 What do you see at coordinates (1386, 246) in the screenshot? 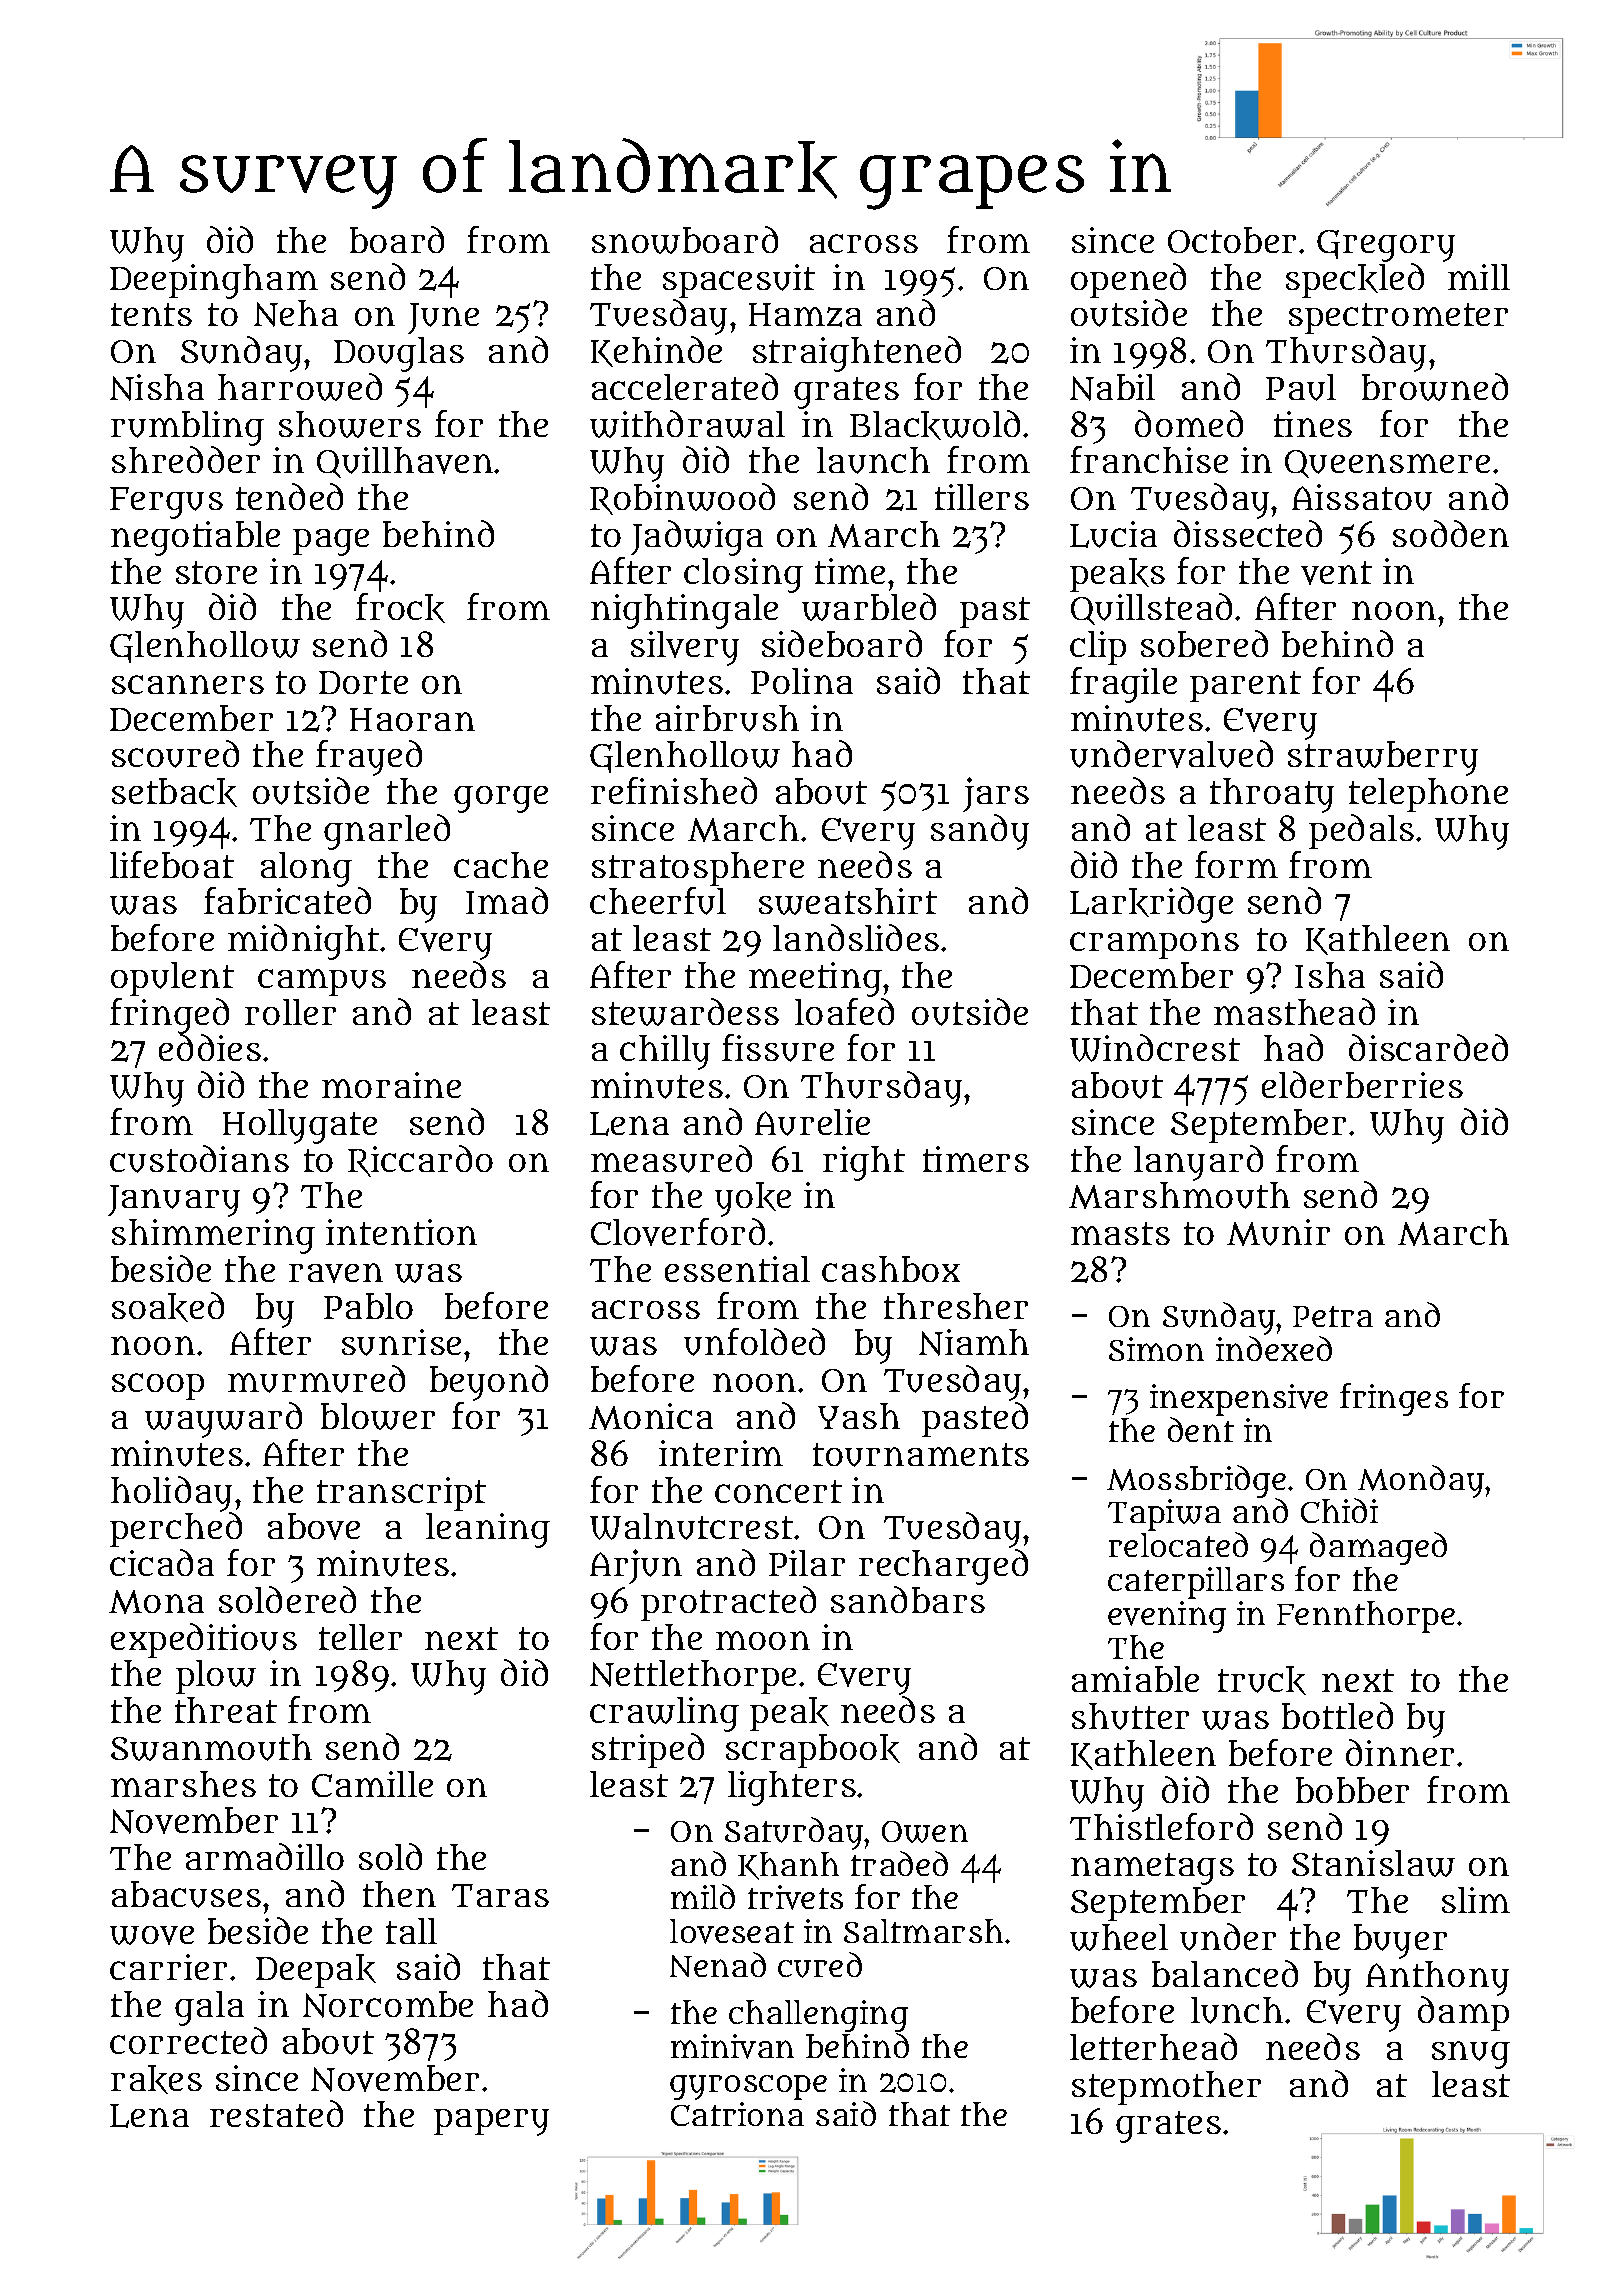
I see `Gregory` at bounding box center [1386, 246].
